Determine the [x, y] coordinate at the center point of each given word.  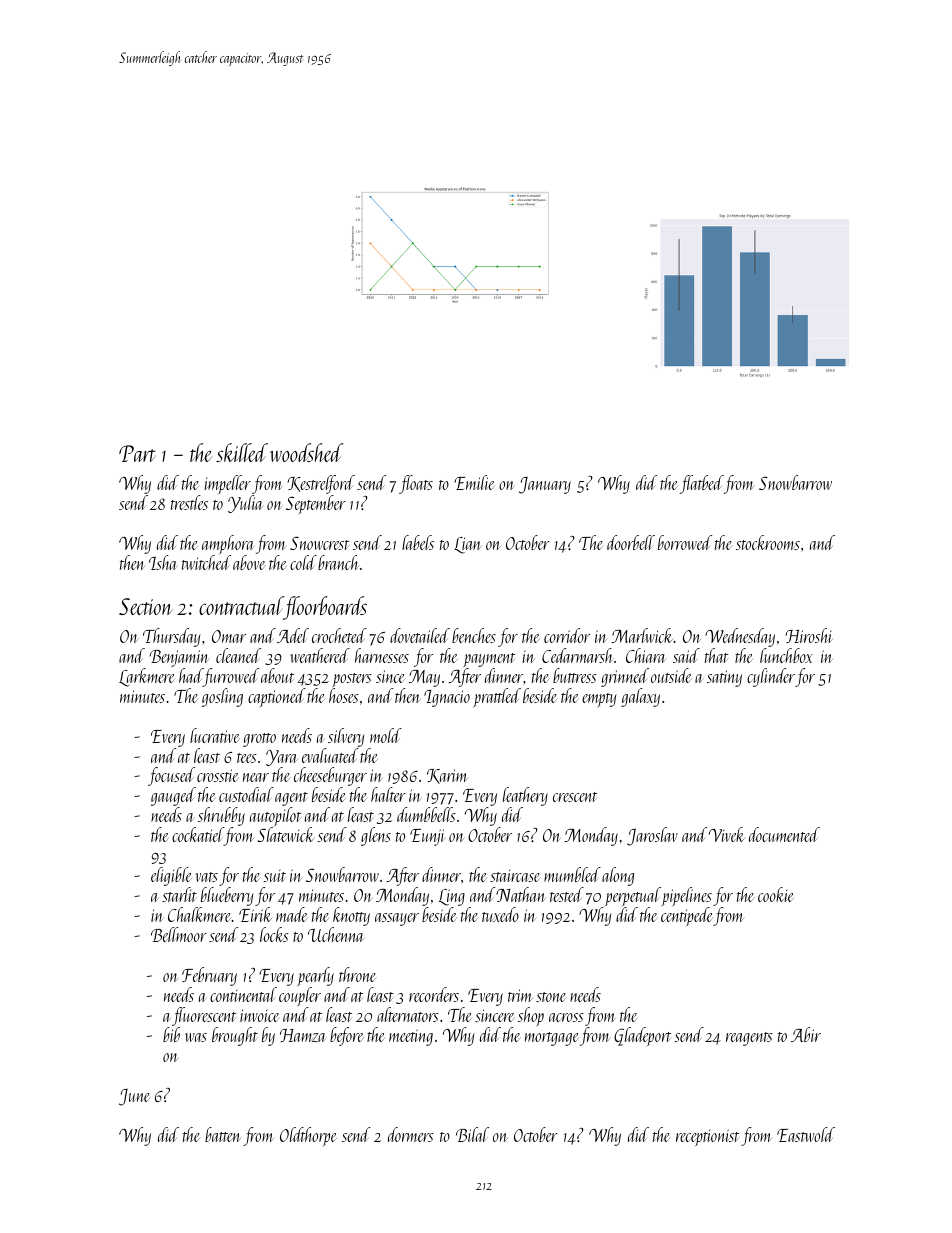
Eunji [428, 837]
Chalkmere [200, 914]
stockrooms [768, 542]
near [256, 777]
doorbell [631, 542]
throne [358, 974]
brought [235, 1036]
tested [567, 894]
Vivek [727, 834]
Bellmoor [179, 934]
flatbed [701, 484]
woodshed [307, 452]
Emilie [474, 482]
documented [784, 834]
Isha [163, 562]
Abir [806, 1034]
